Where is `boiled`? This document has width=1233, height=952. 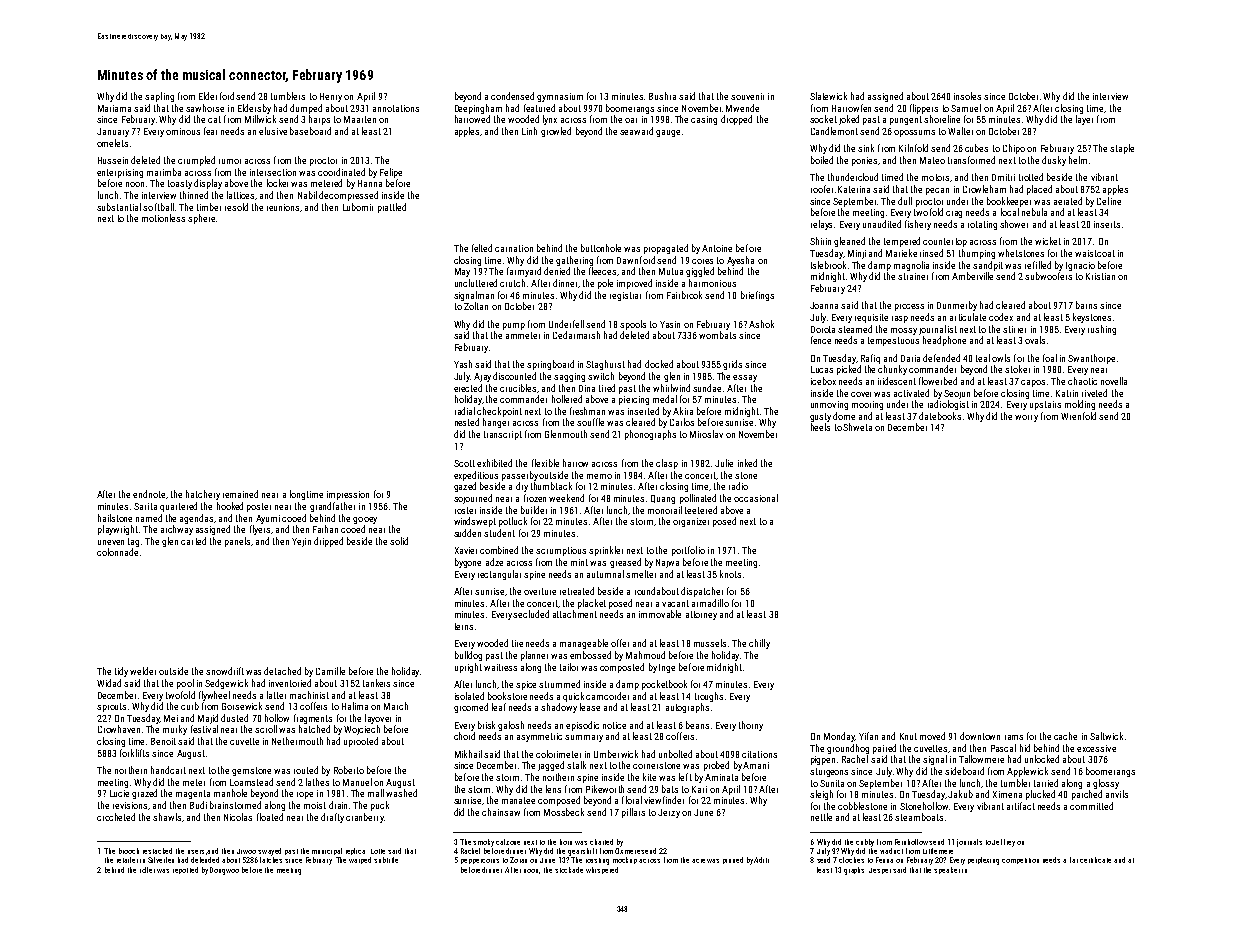
boiled is located at coordinates (822, 160).
